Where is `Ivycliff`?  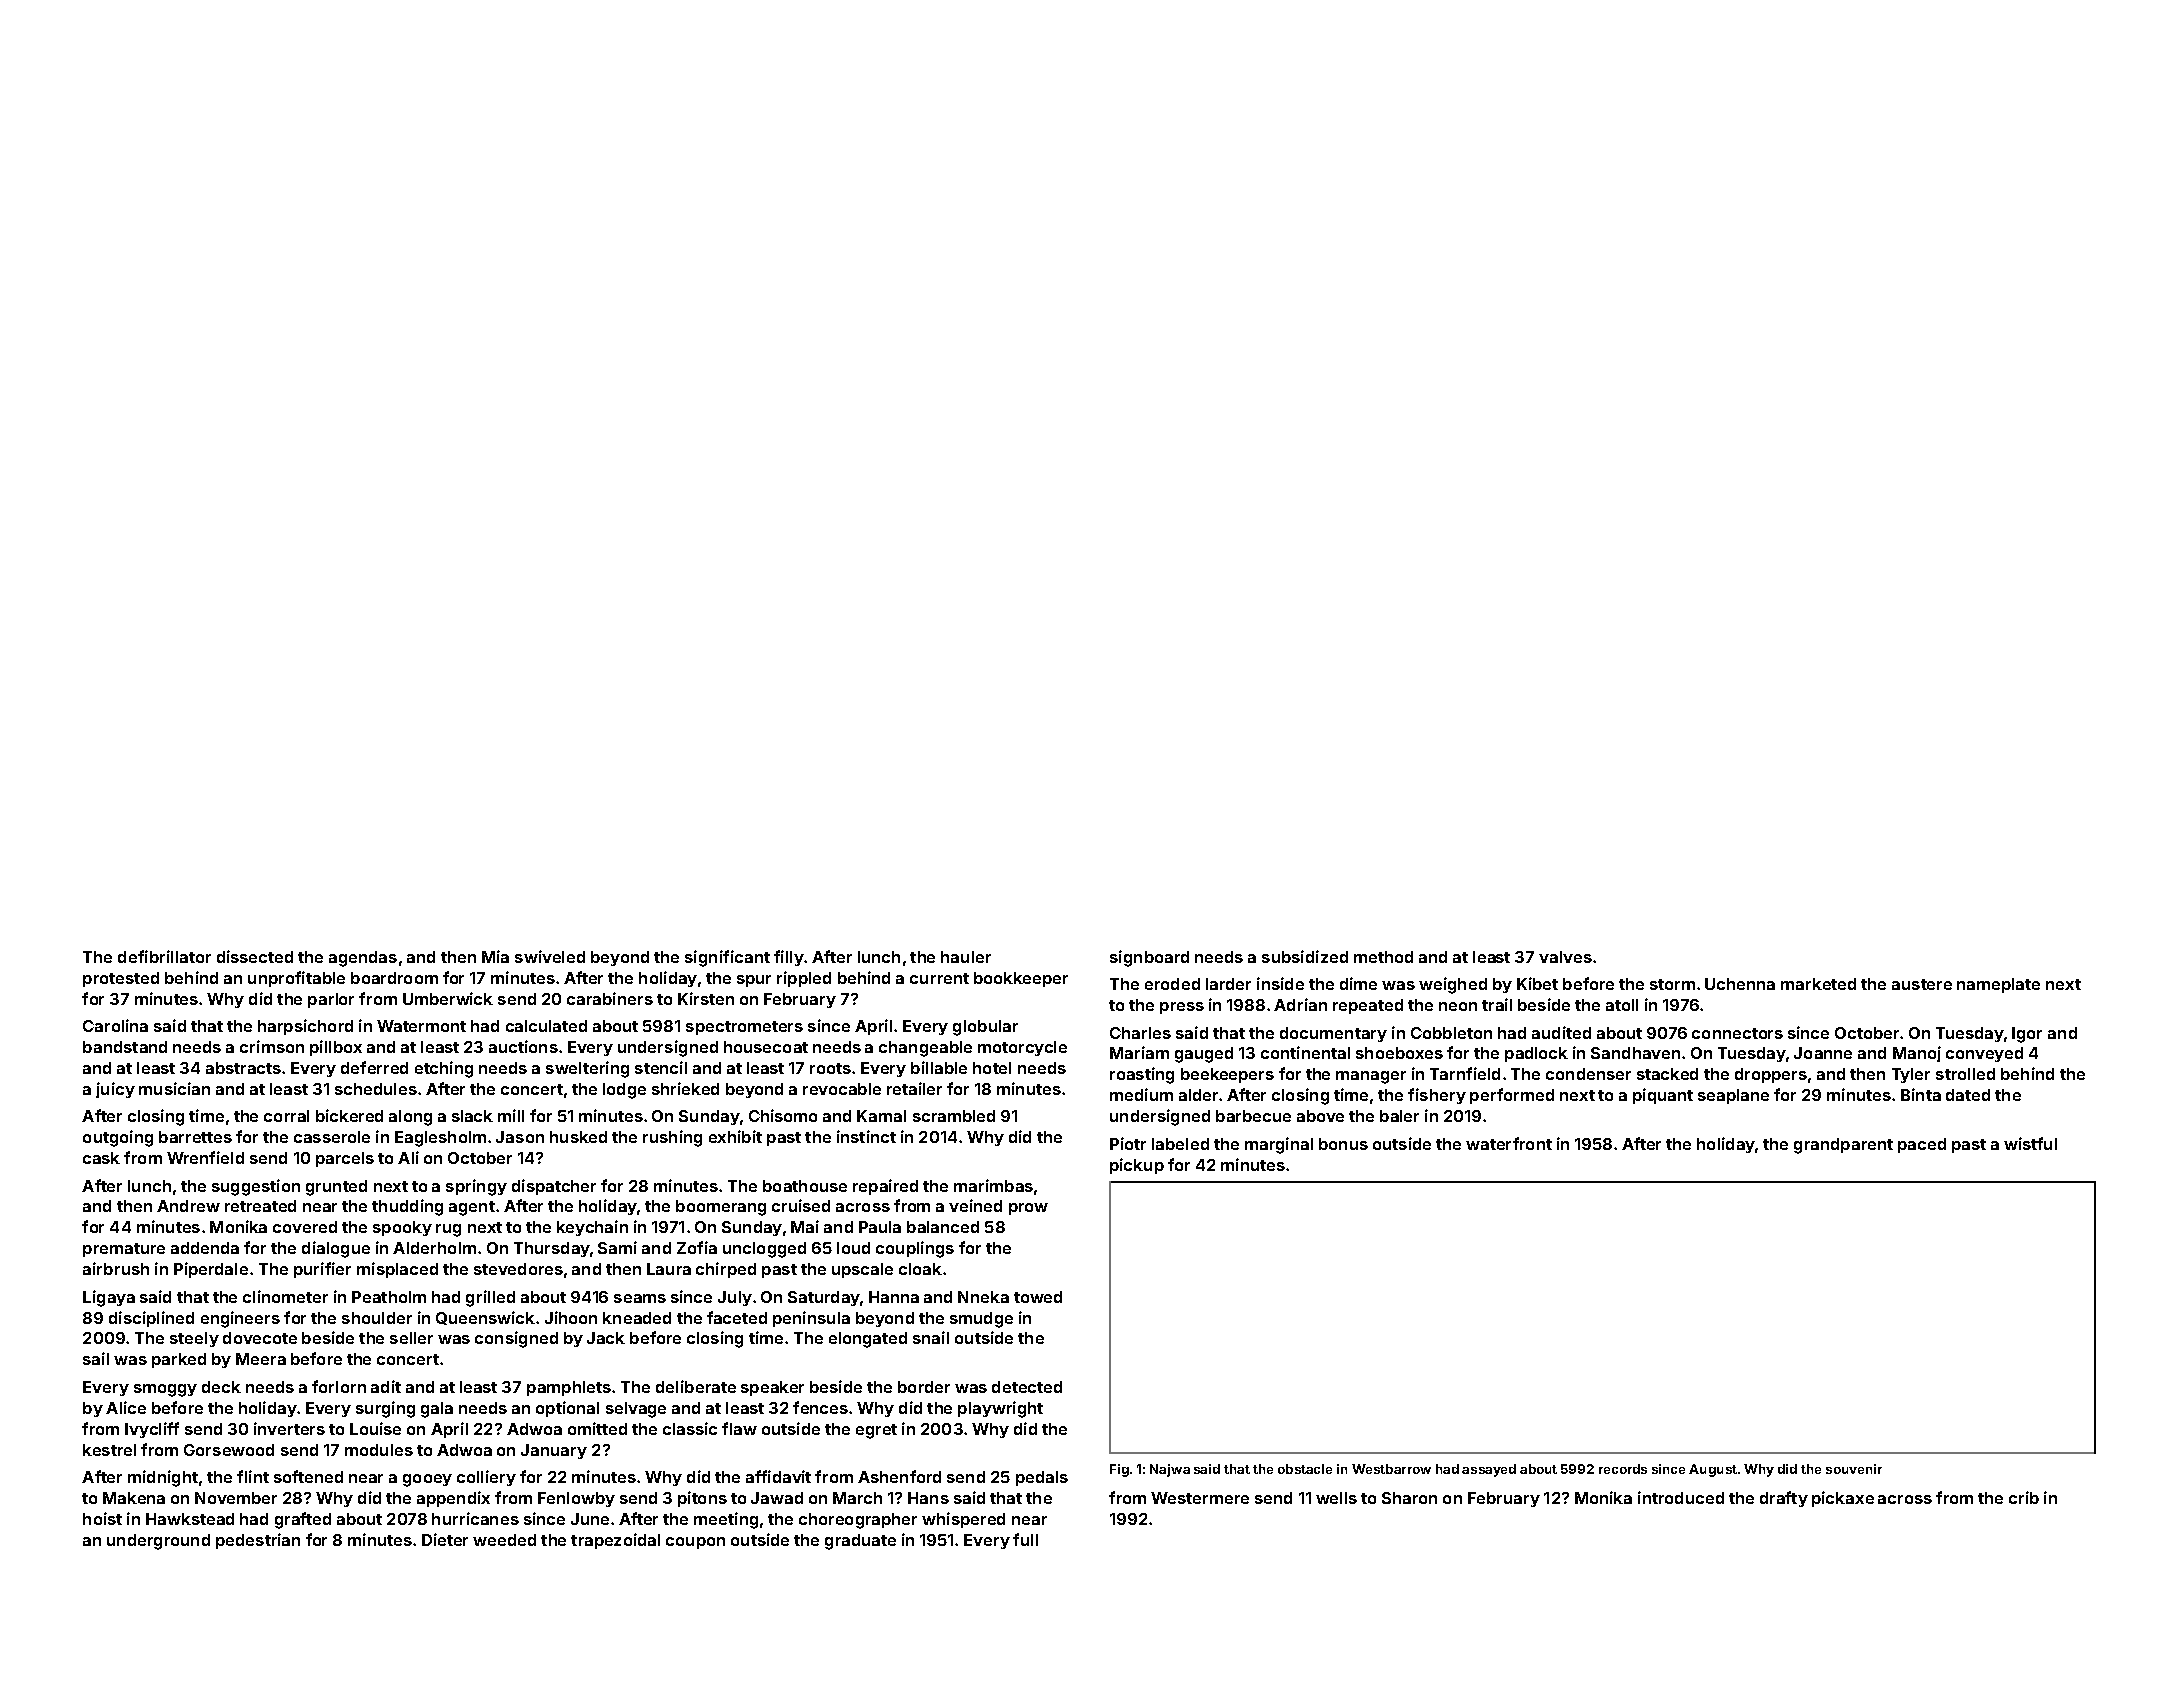
Ivycliff is located at coordinates (152, 1430).
